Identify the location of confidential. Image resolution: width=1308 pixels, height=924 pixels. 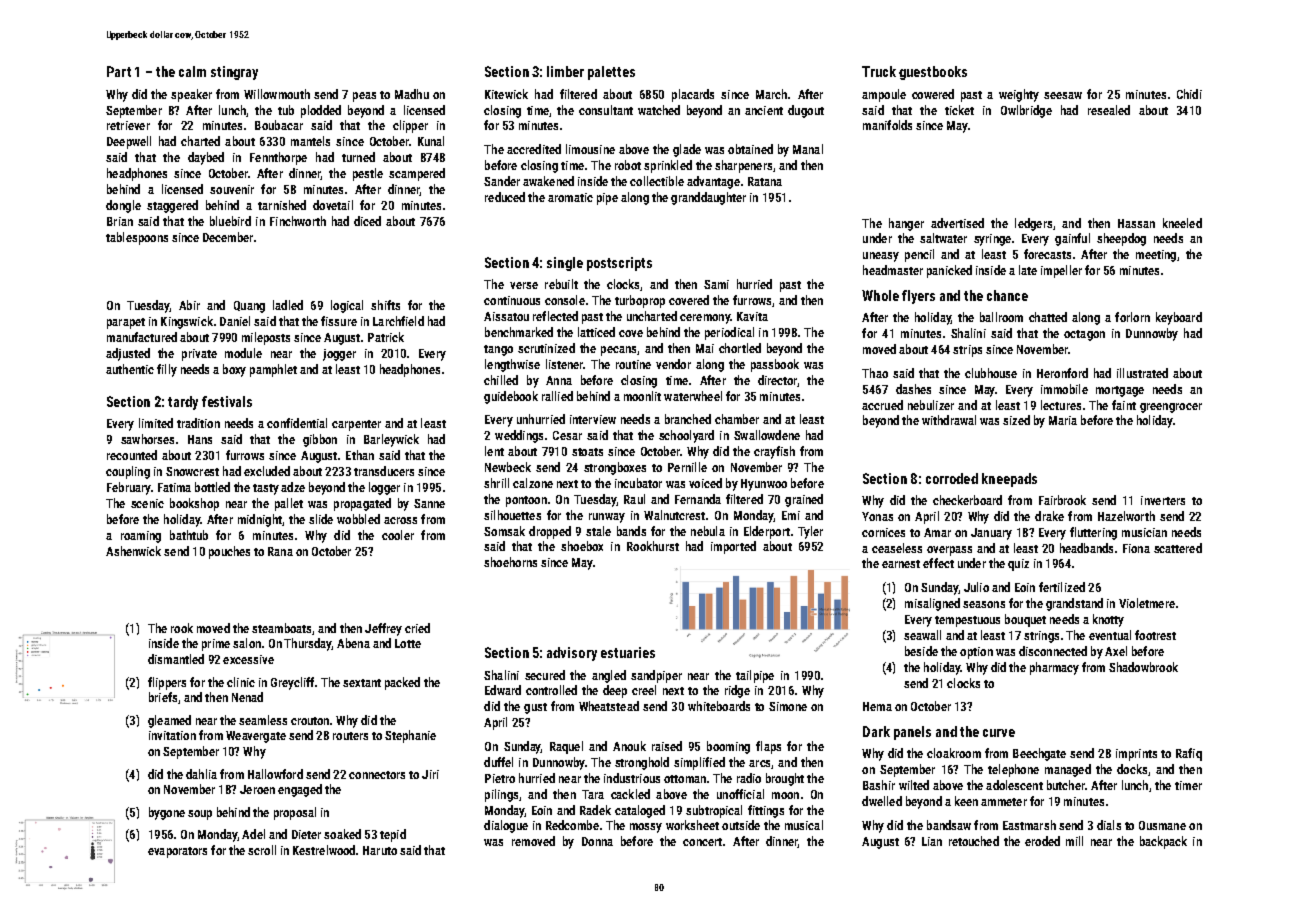
(297, 423).
